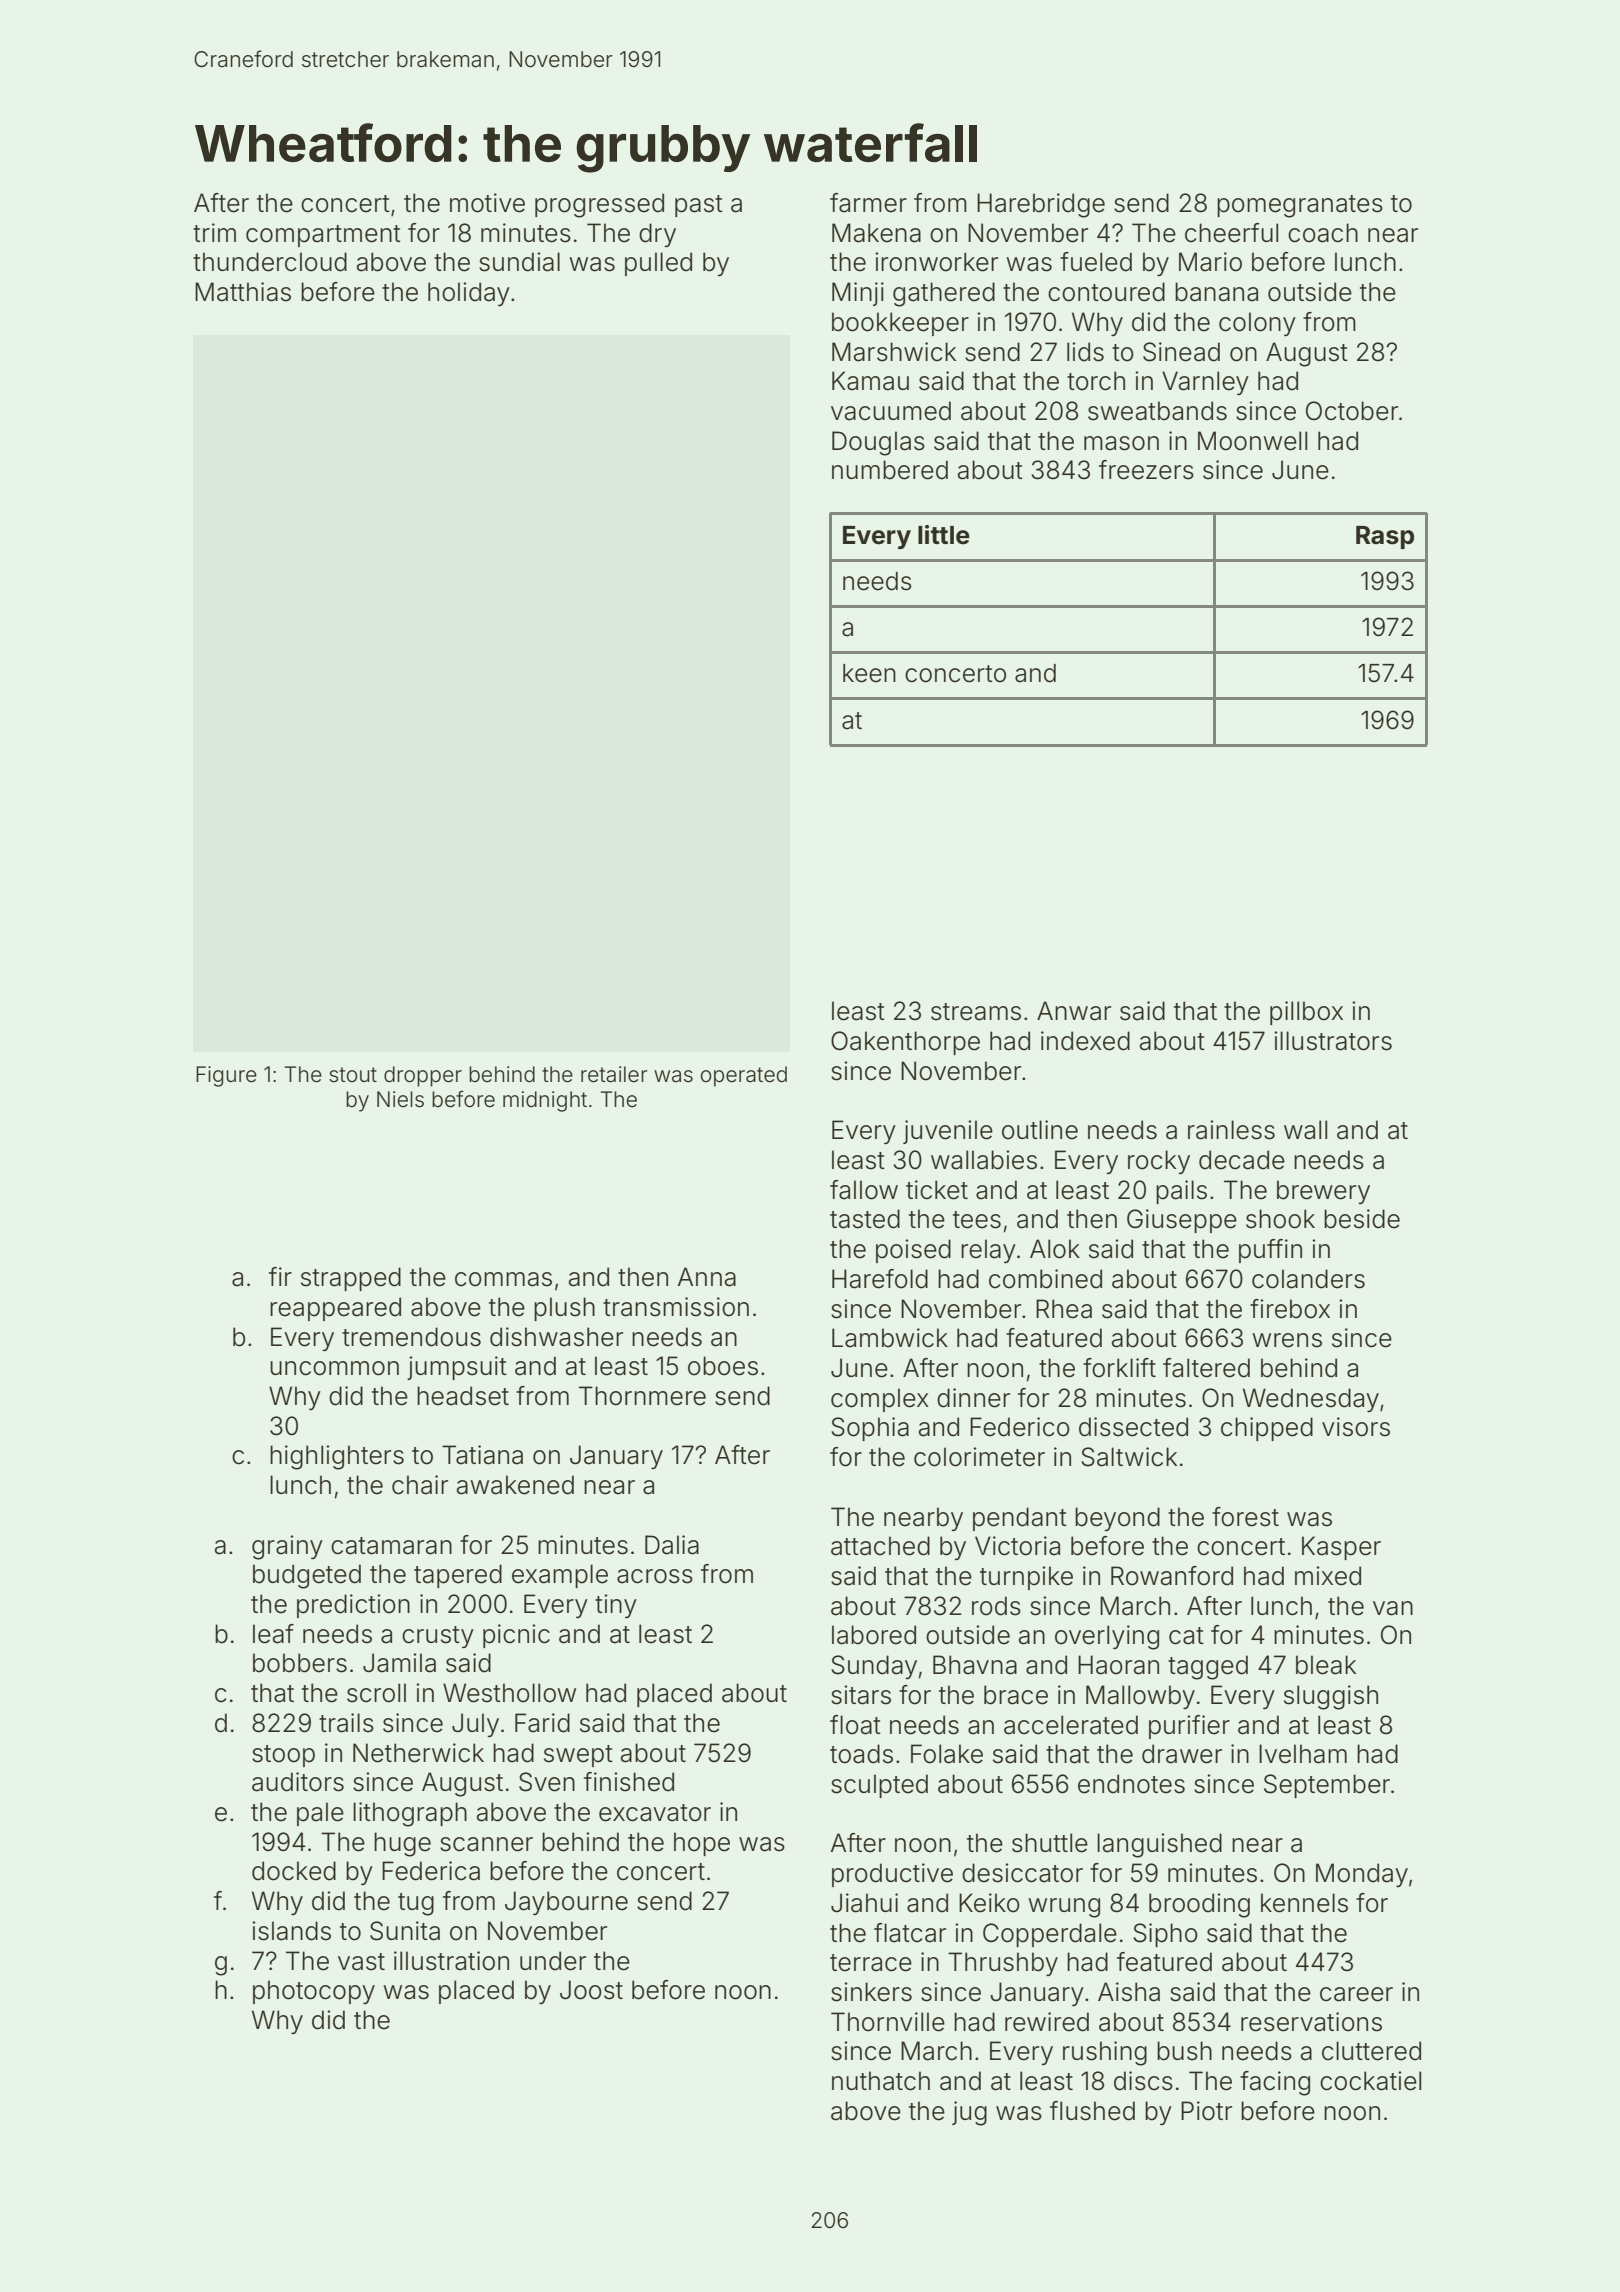 The width and height of the screenshot is (1620, 2292). What do you see at coordinates (1275, 2083) in the screenshot?
I see `facing` at bounding box center [1275, 2083].
